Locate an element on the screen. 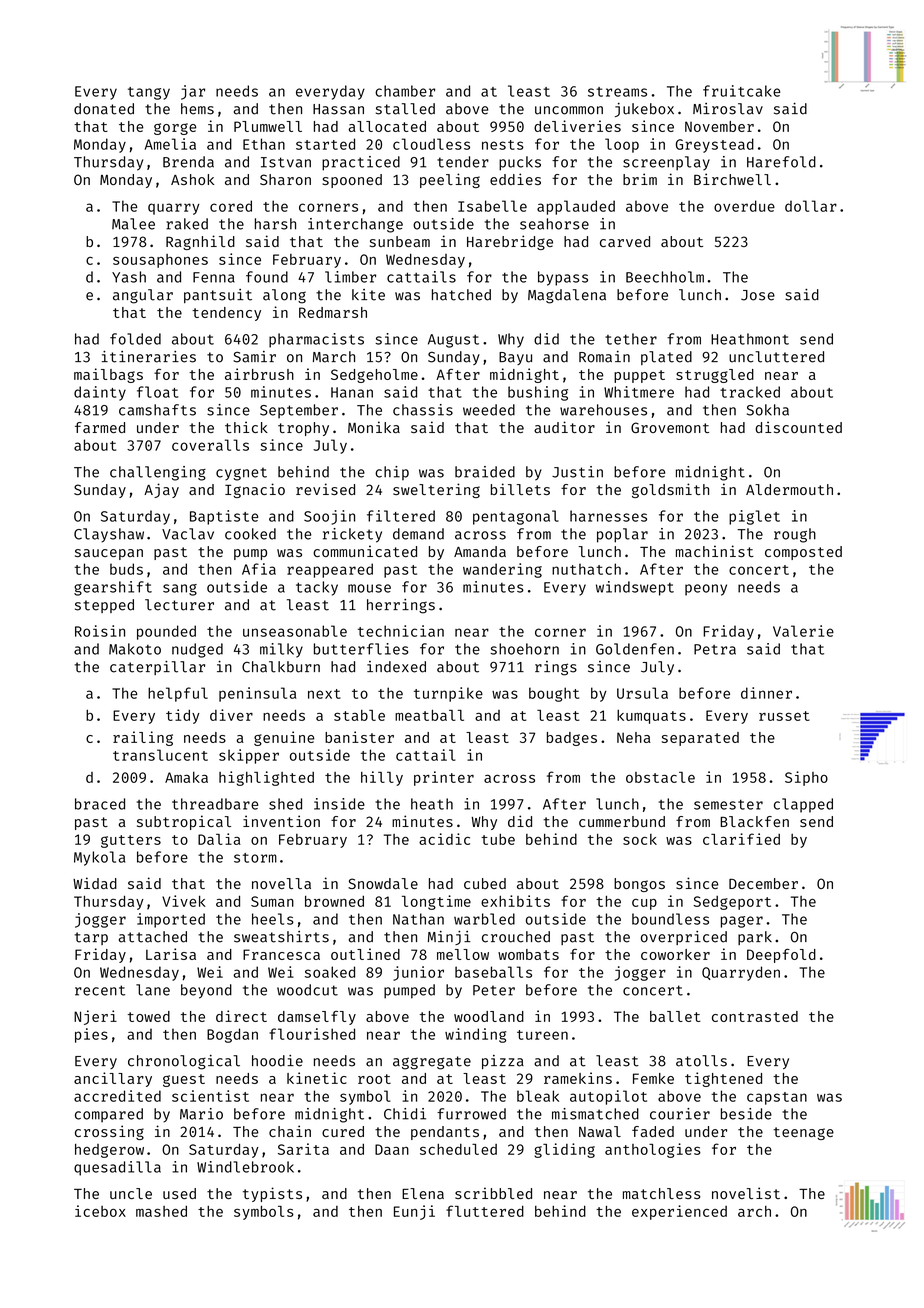  streams is located at coordinates (617, 92).
